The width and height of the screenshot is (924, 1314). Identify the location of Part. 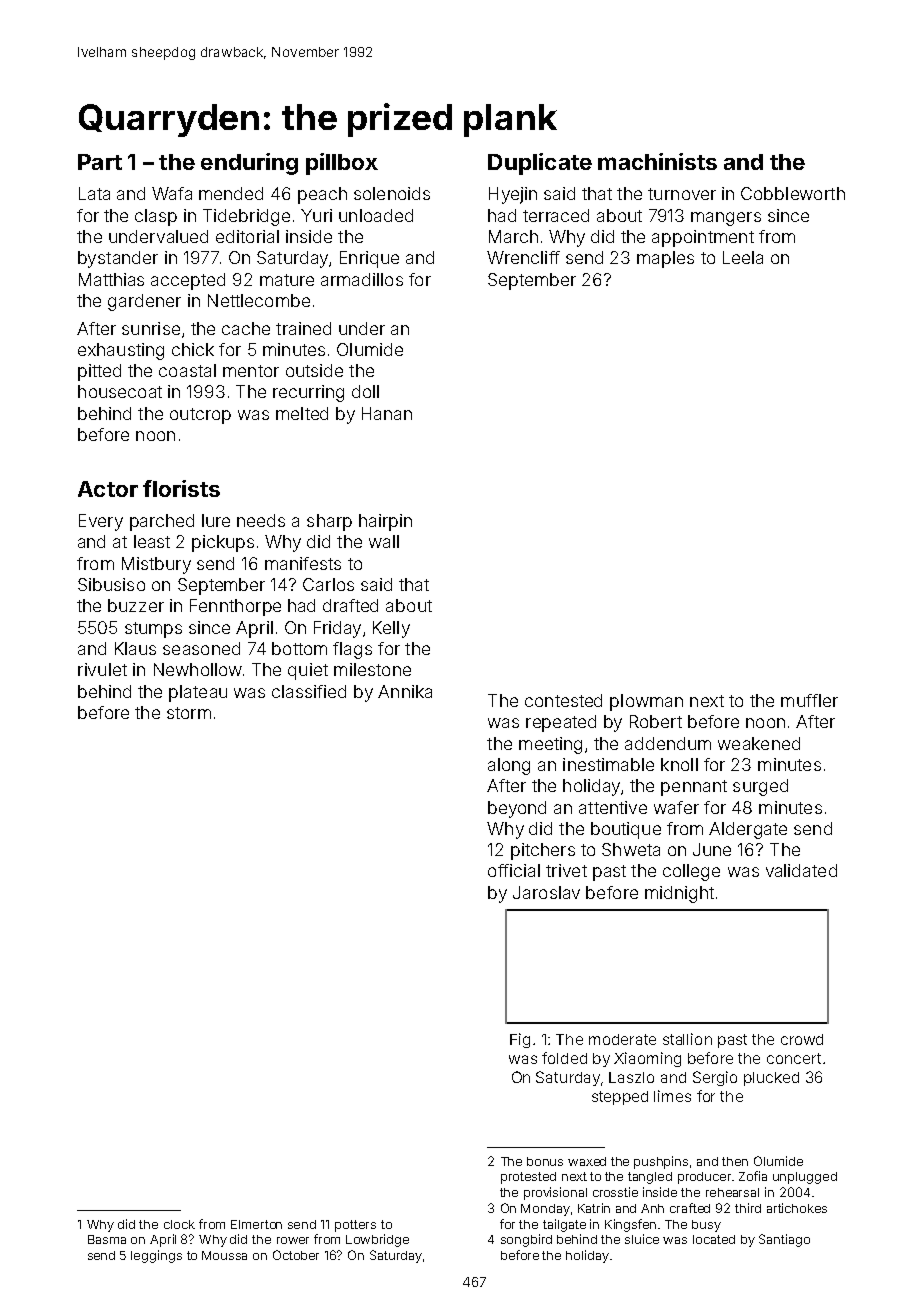
(100, 162).
